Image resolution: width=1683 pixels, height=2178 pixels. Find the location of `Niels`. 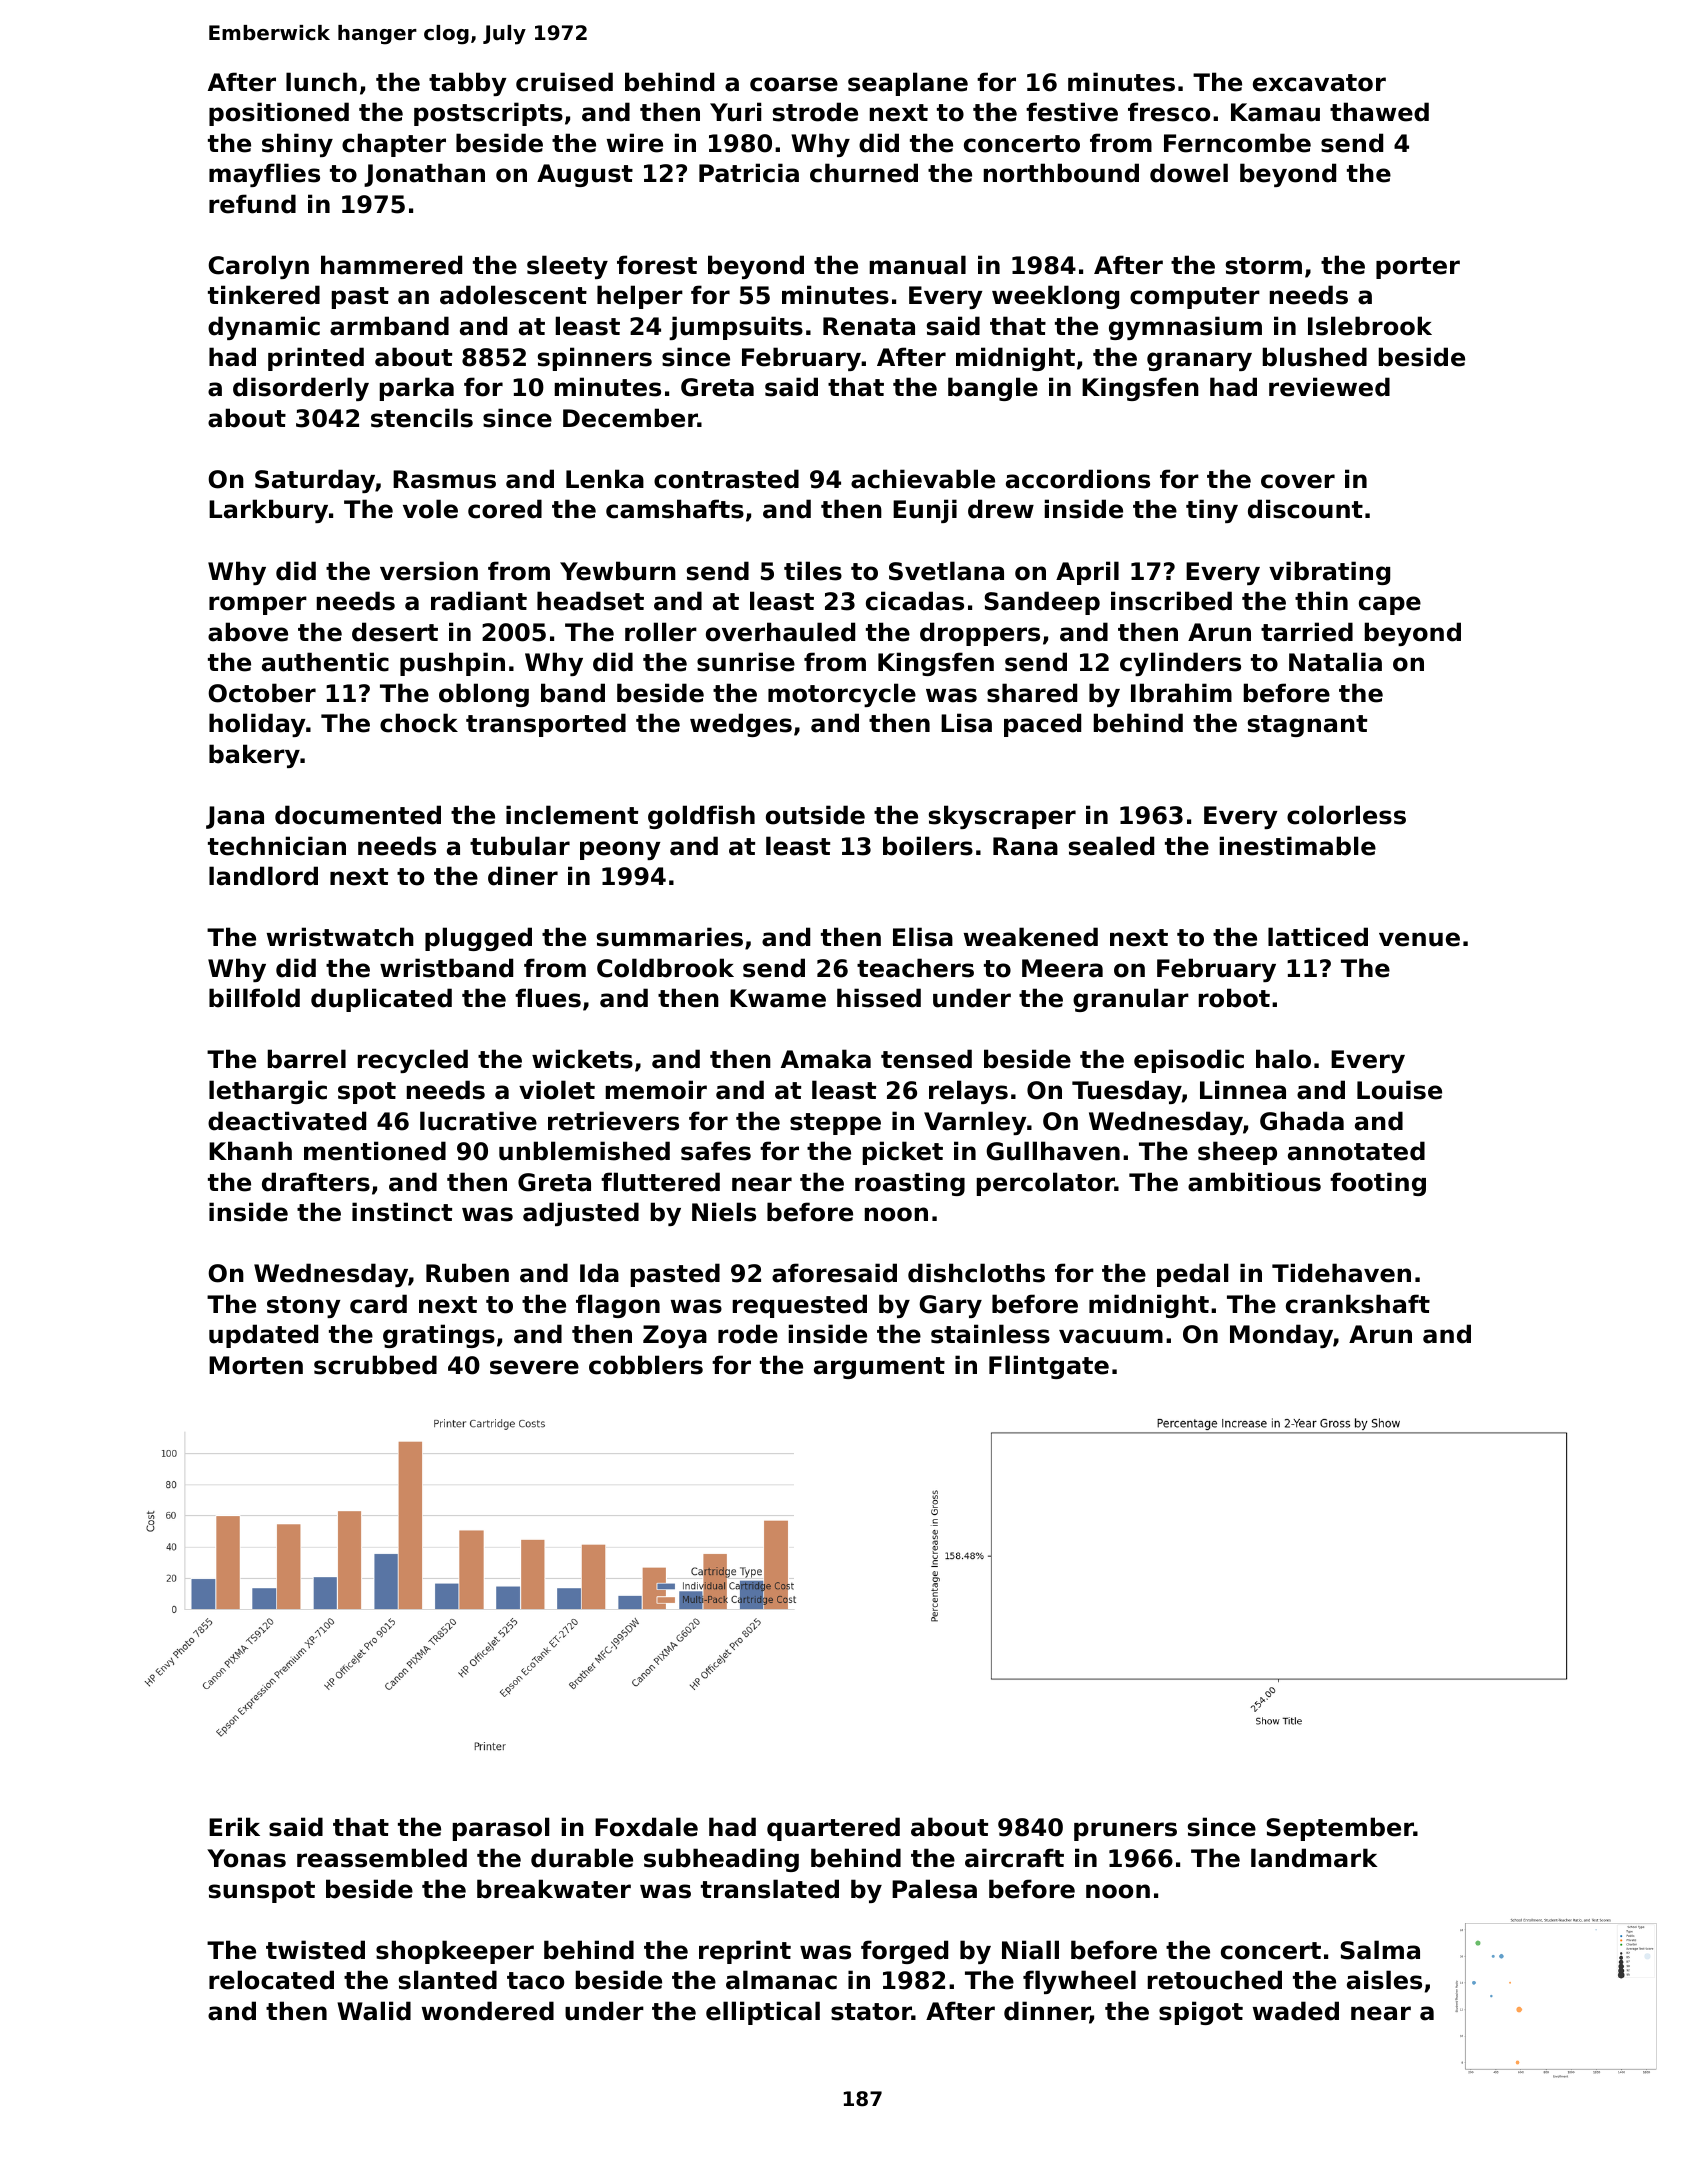

Niels is located at coordinates (724, 1212).
